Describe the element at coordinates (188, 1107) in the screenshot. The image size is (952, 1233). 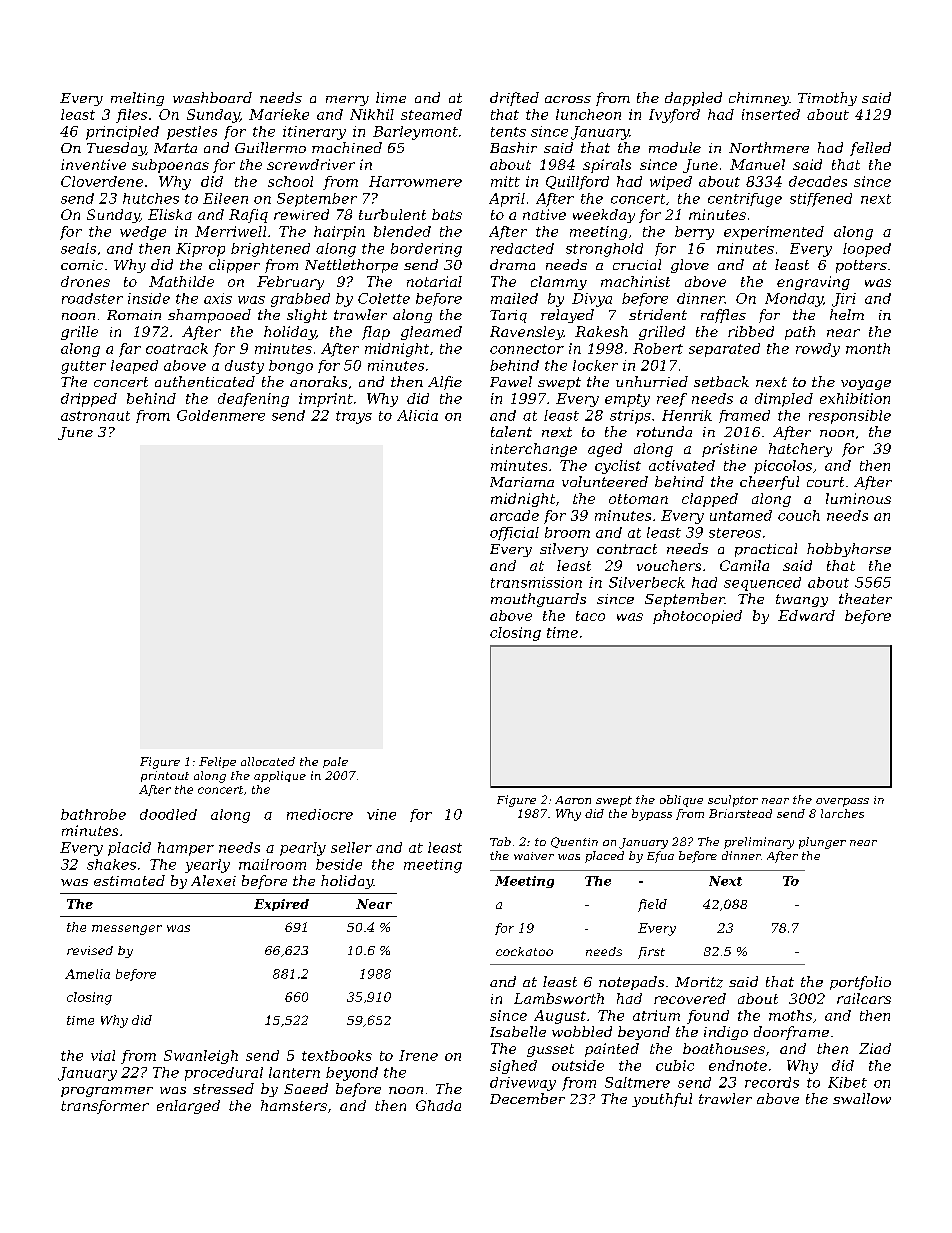
I see `enlarged` at that location.
